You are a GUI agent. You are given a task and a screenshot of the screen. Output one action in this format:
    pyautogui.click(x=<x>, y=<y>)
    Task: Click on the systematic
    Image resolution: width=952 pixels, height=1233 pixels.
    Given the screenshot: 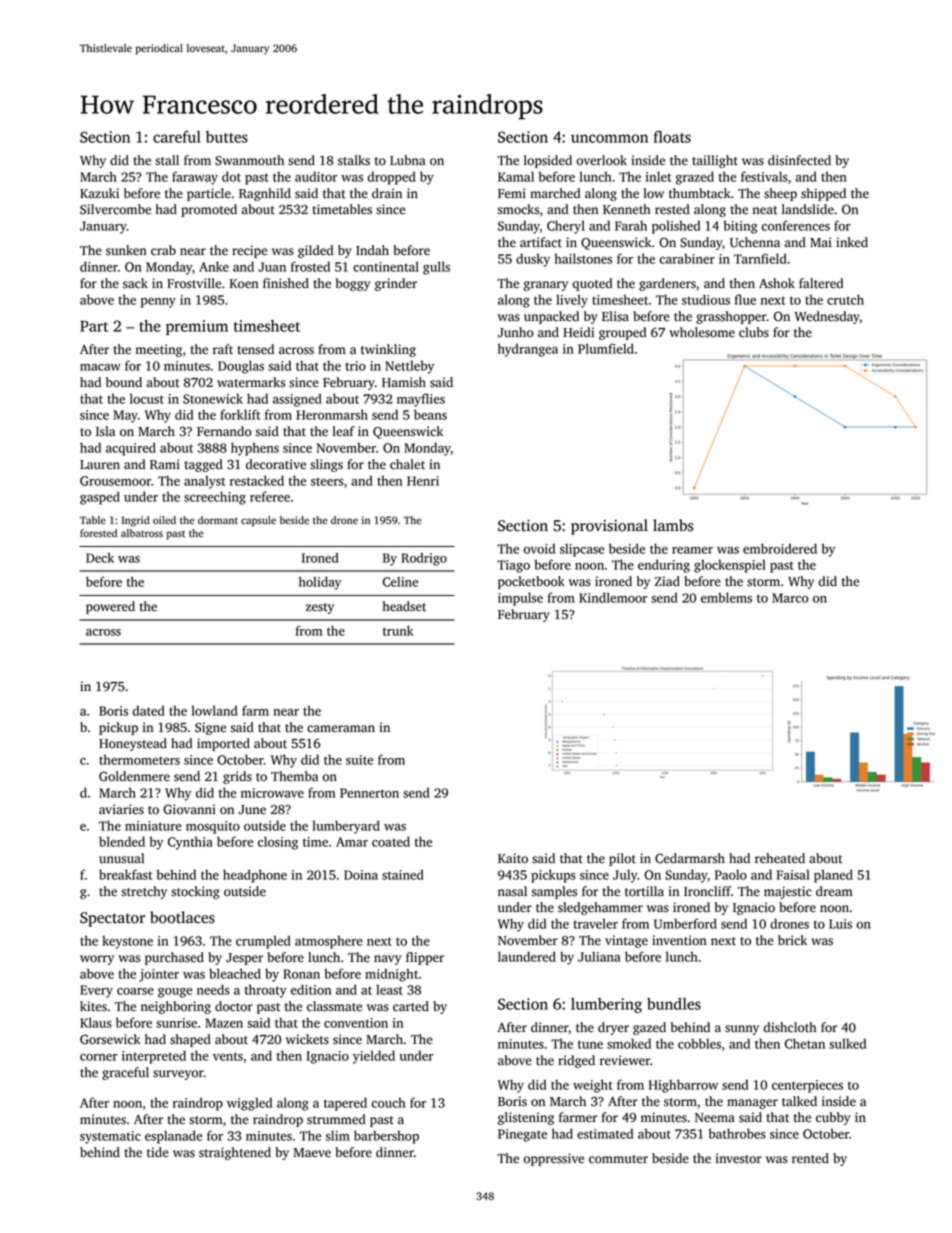 What is the action you would take?
    pyautogui.click(x=110, y=1137)
